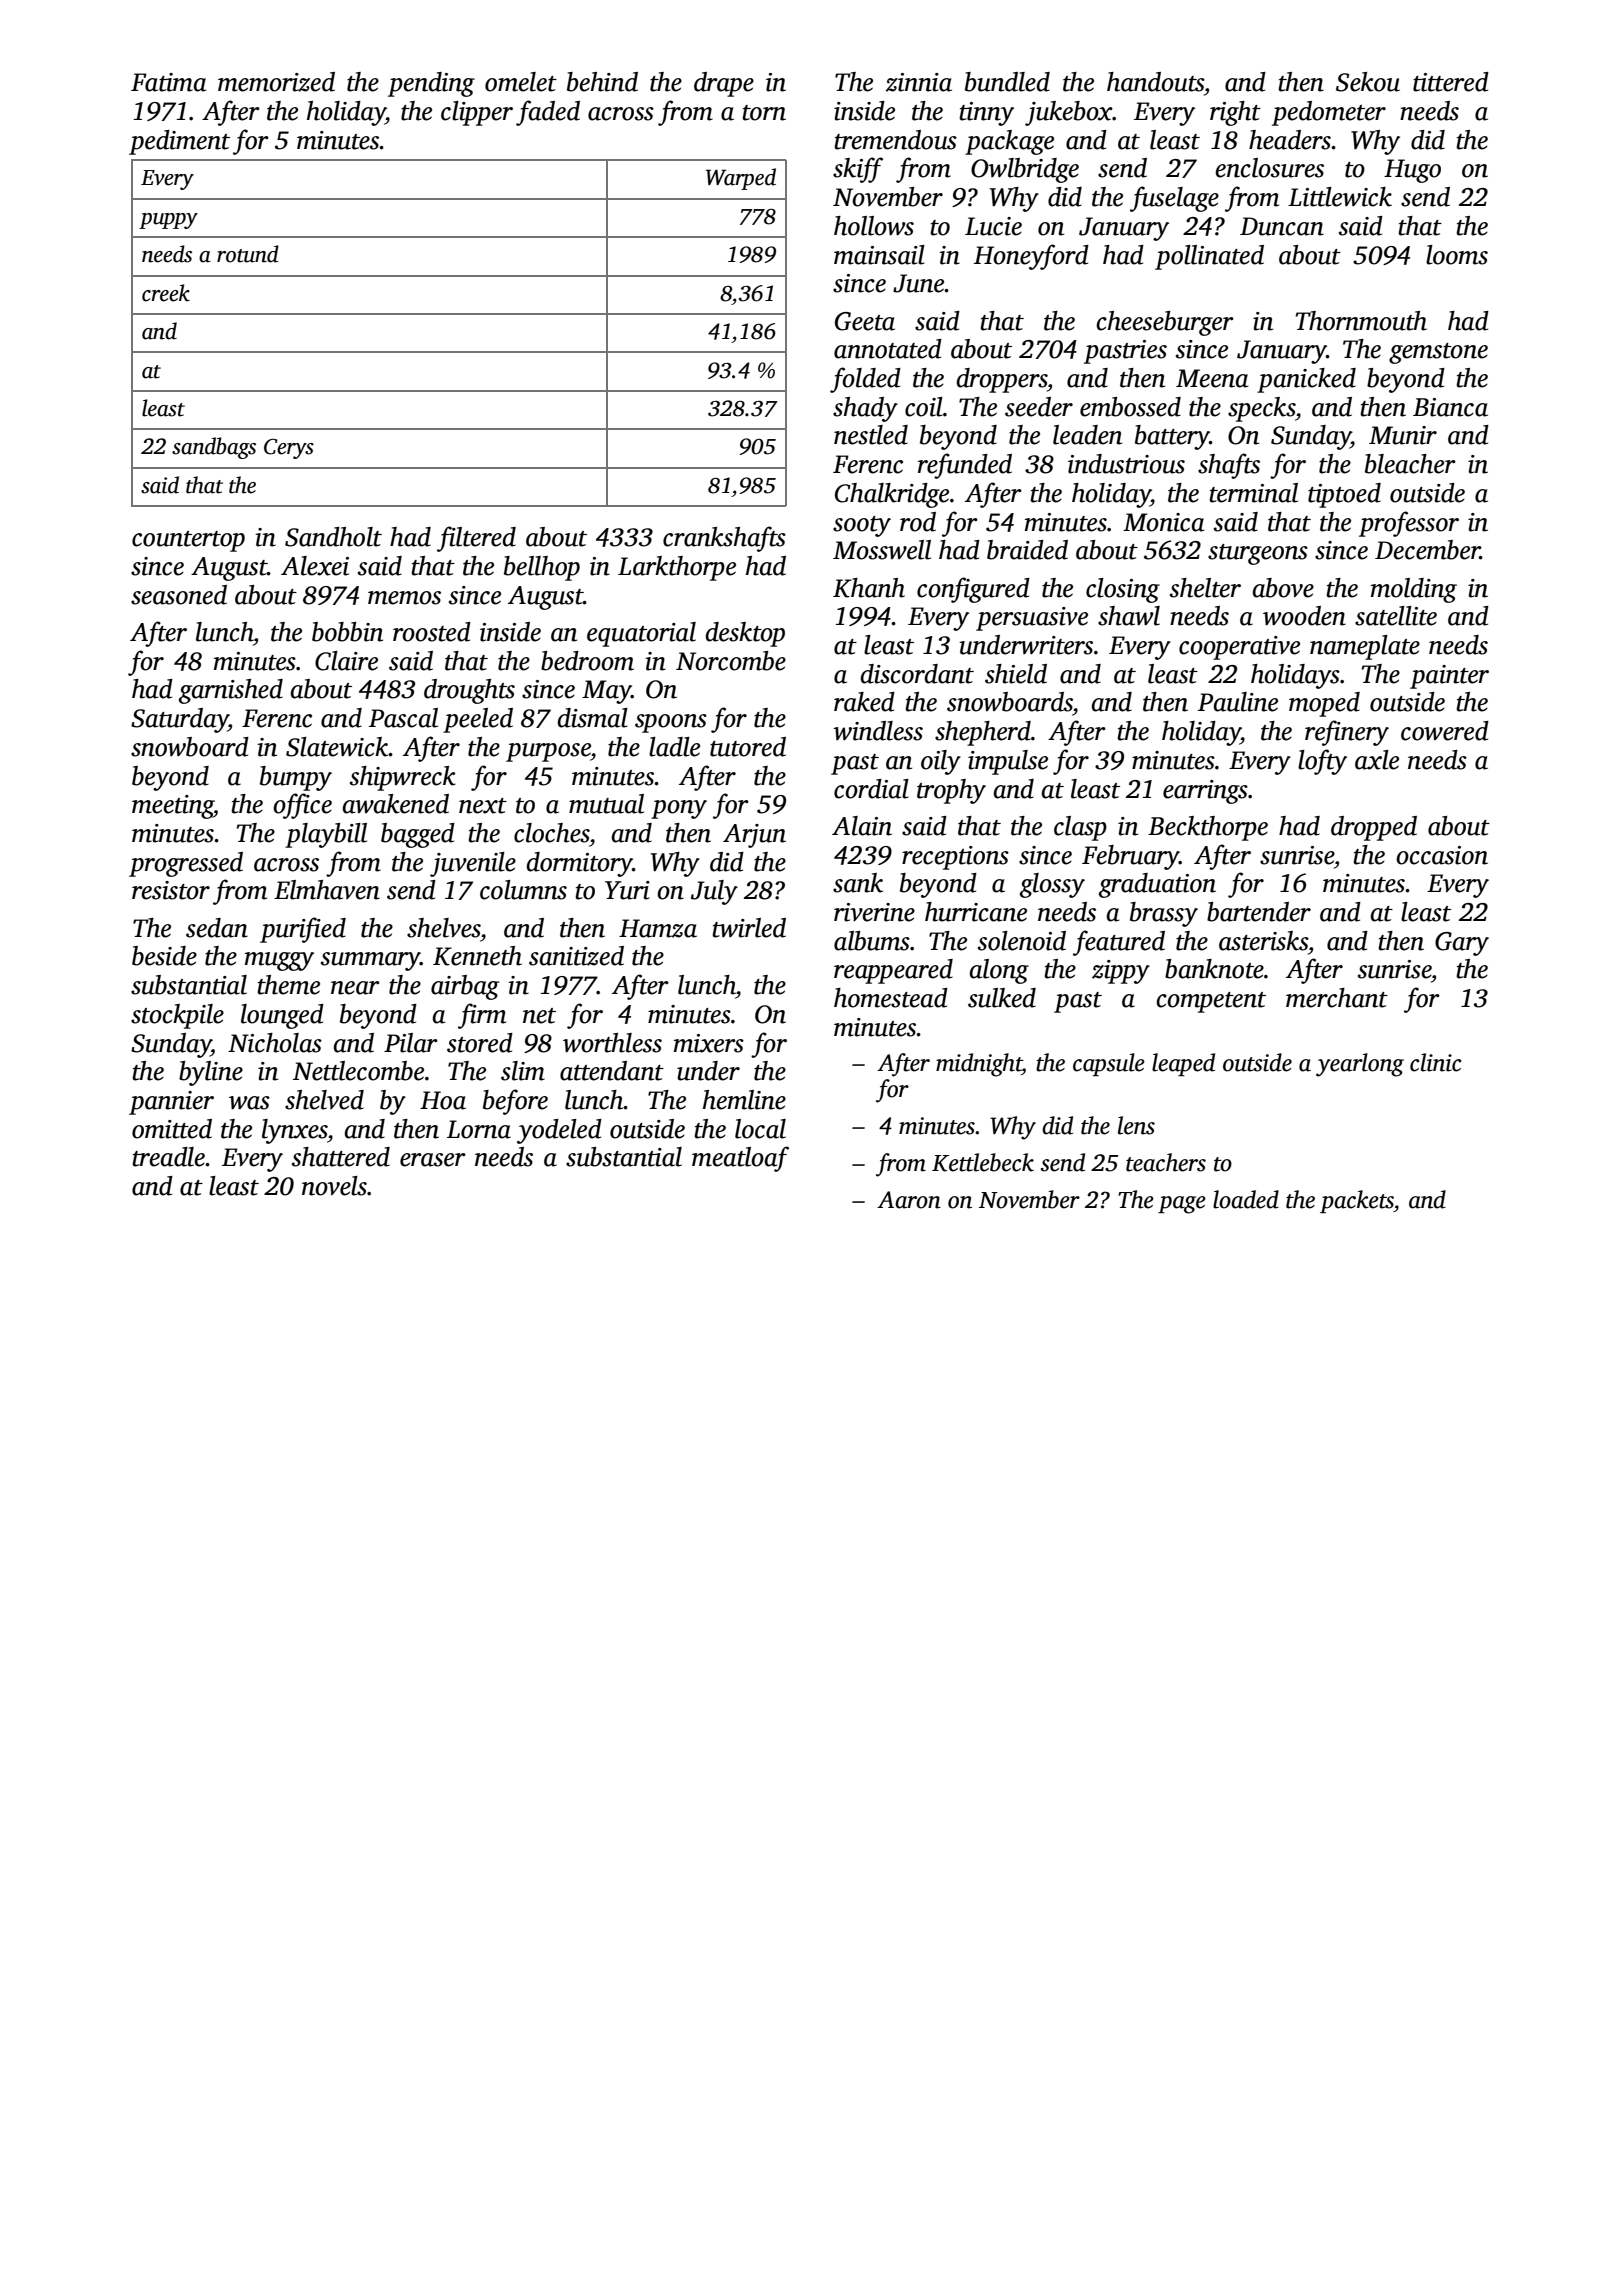 The height and width of the screenshot is (2292, 1620). What do you see at coordinates (188, 541) in the screenshot?
I see `countertop` at bounding box center [188, 541].
